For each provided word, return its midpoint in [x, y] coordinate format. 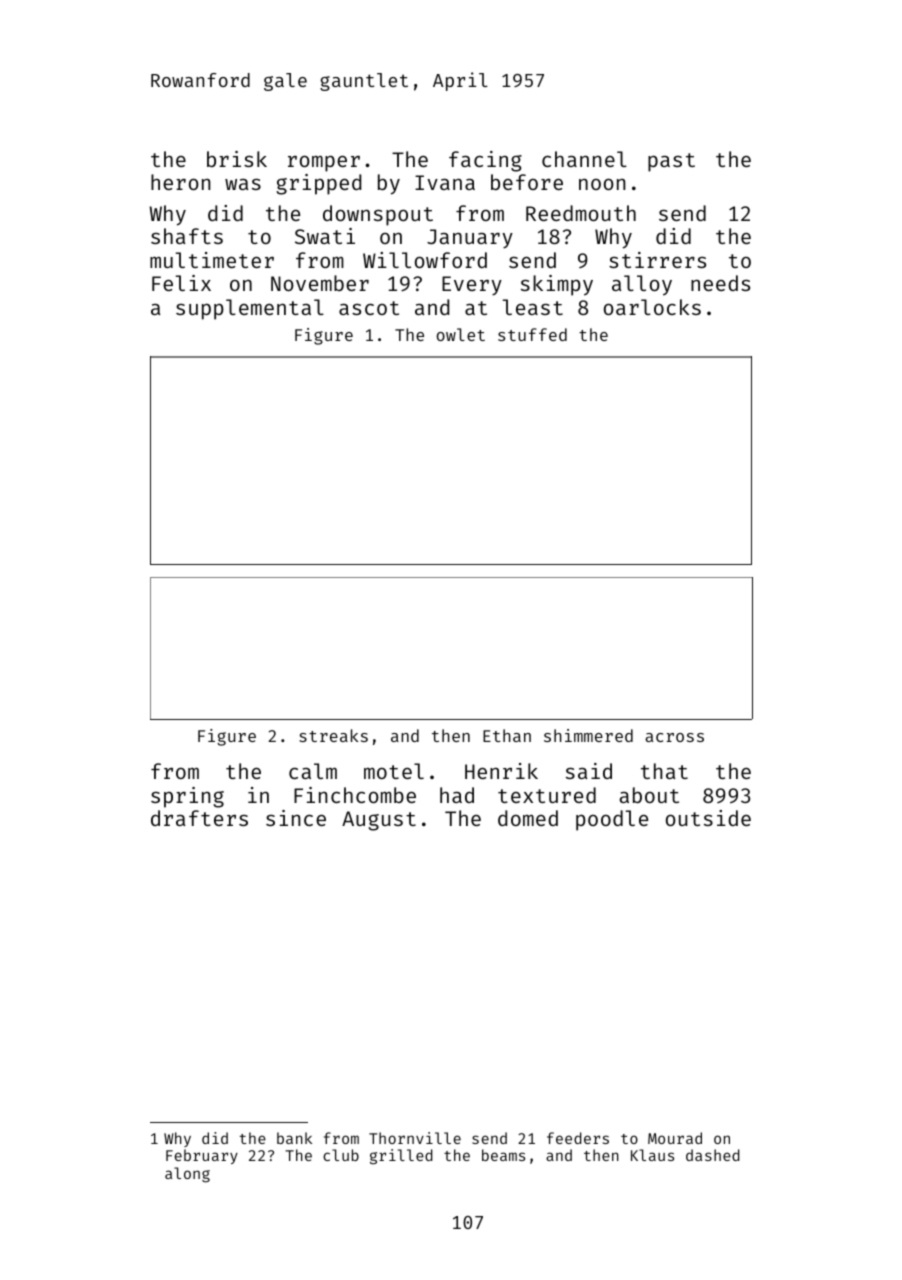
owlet [461, 334]
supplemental [250, 309]
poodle [612, 820]
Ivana [445, 182]
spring [187, 797]
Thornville [415, 1138]
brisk [237, 159]
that [664, 771]
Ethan [507, 735]
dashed [713, 1155]
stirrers [657, 260]
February [202, 1156]
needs [720, 283]
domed [528, 818]
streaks [333, 735]
